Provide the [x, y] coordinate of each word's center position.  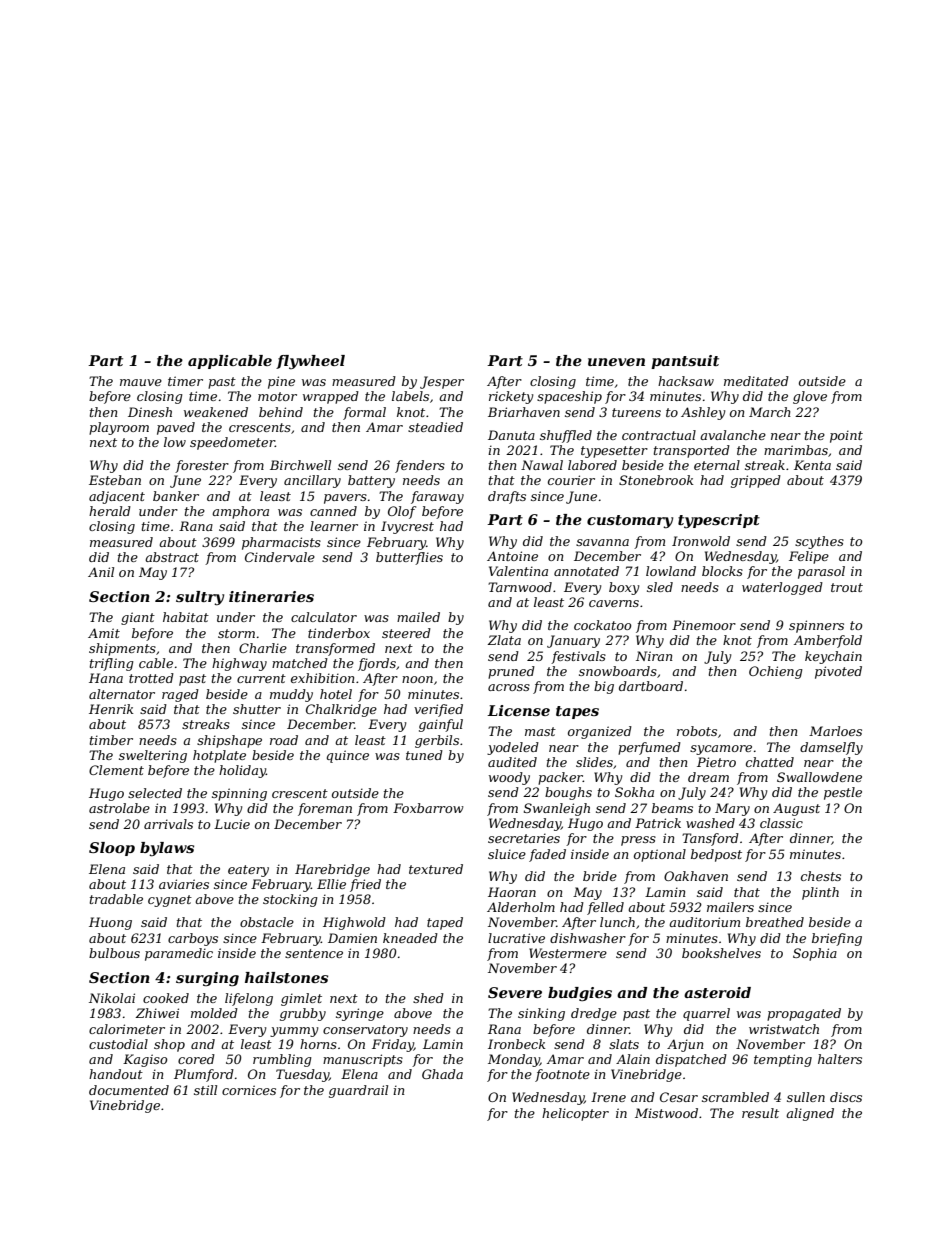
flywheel [310, 362]
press [638, 841]
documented [129, 1090]
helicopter [575, 1114]
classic [781, 823]
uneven [616, 362]
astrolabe [119, 808]
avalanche [733, 435]
